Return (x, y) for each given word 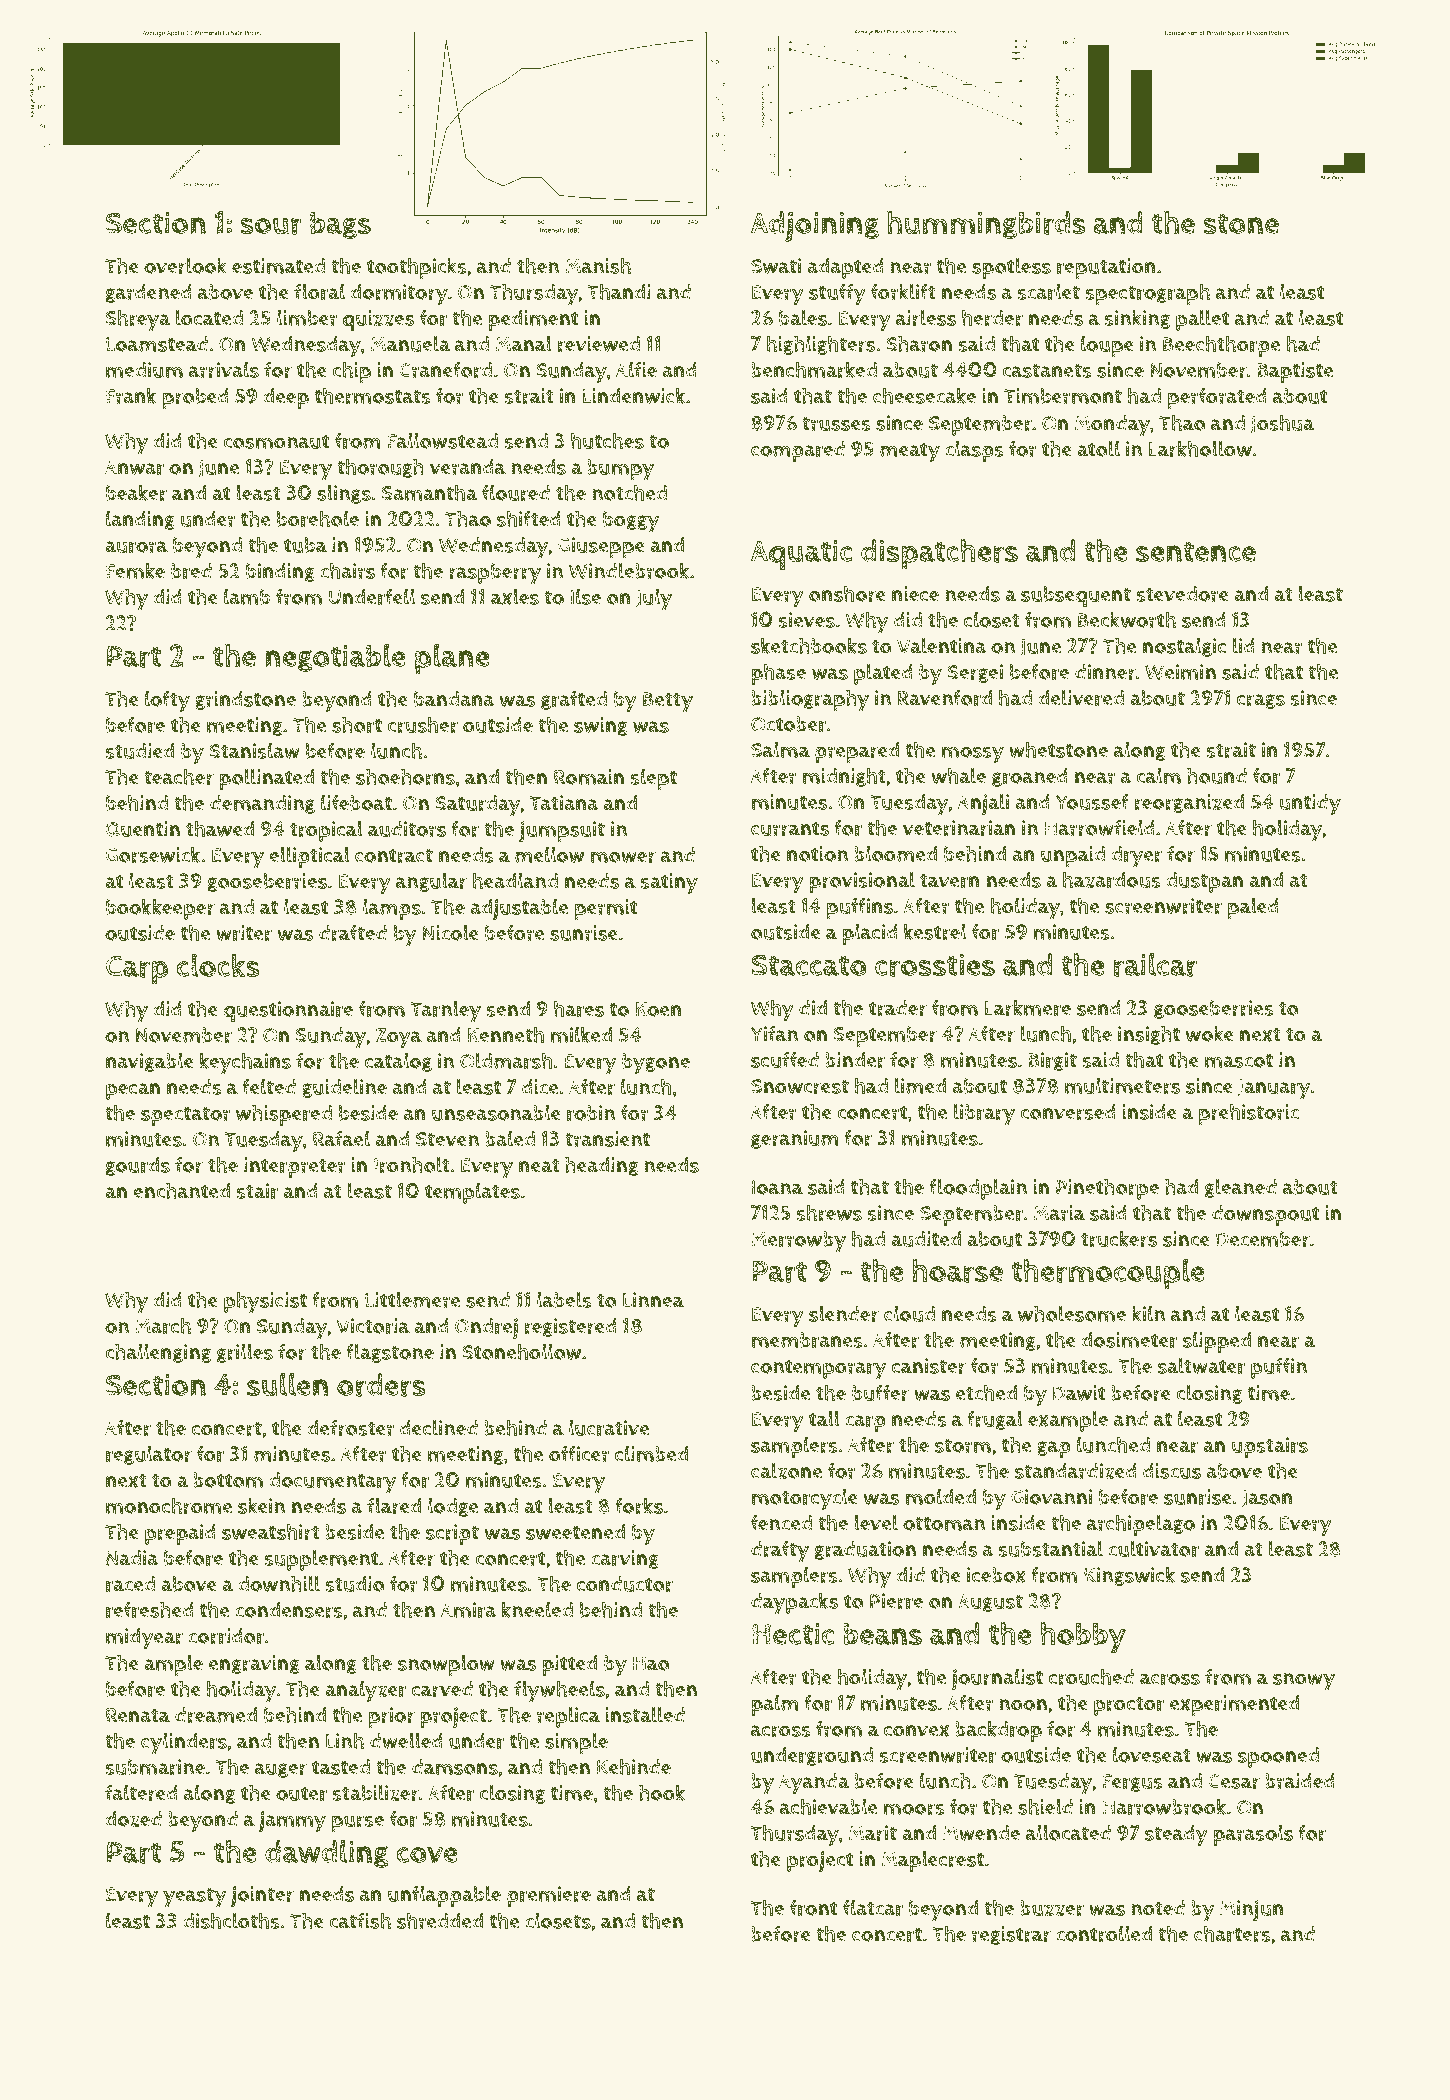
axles (515, 596)
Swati (776, 266)
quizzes (378, 320)
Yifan (774, 1034)
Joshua (1282, 424)
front (813, 1908)
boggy (631, 522)
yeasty (194, 1897)
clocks (218, 965)
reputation (1106, 268)
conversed (1068, 1112)
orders (381, 1385)
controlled (1104, 1933)
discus (1172, 1471)
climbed (651, 1453)
